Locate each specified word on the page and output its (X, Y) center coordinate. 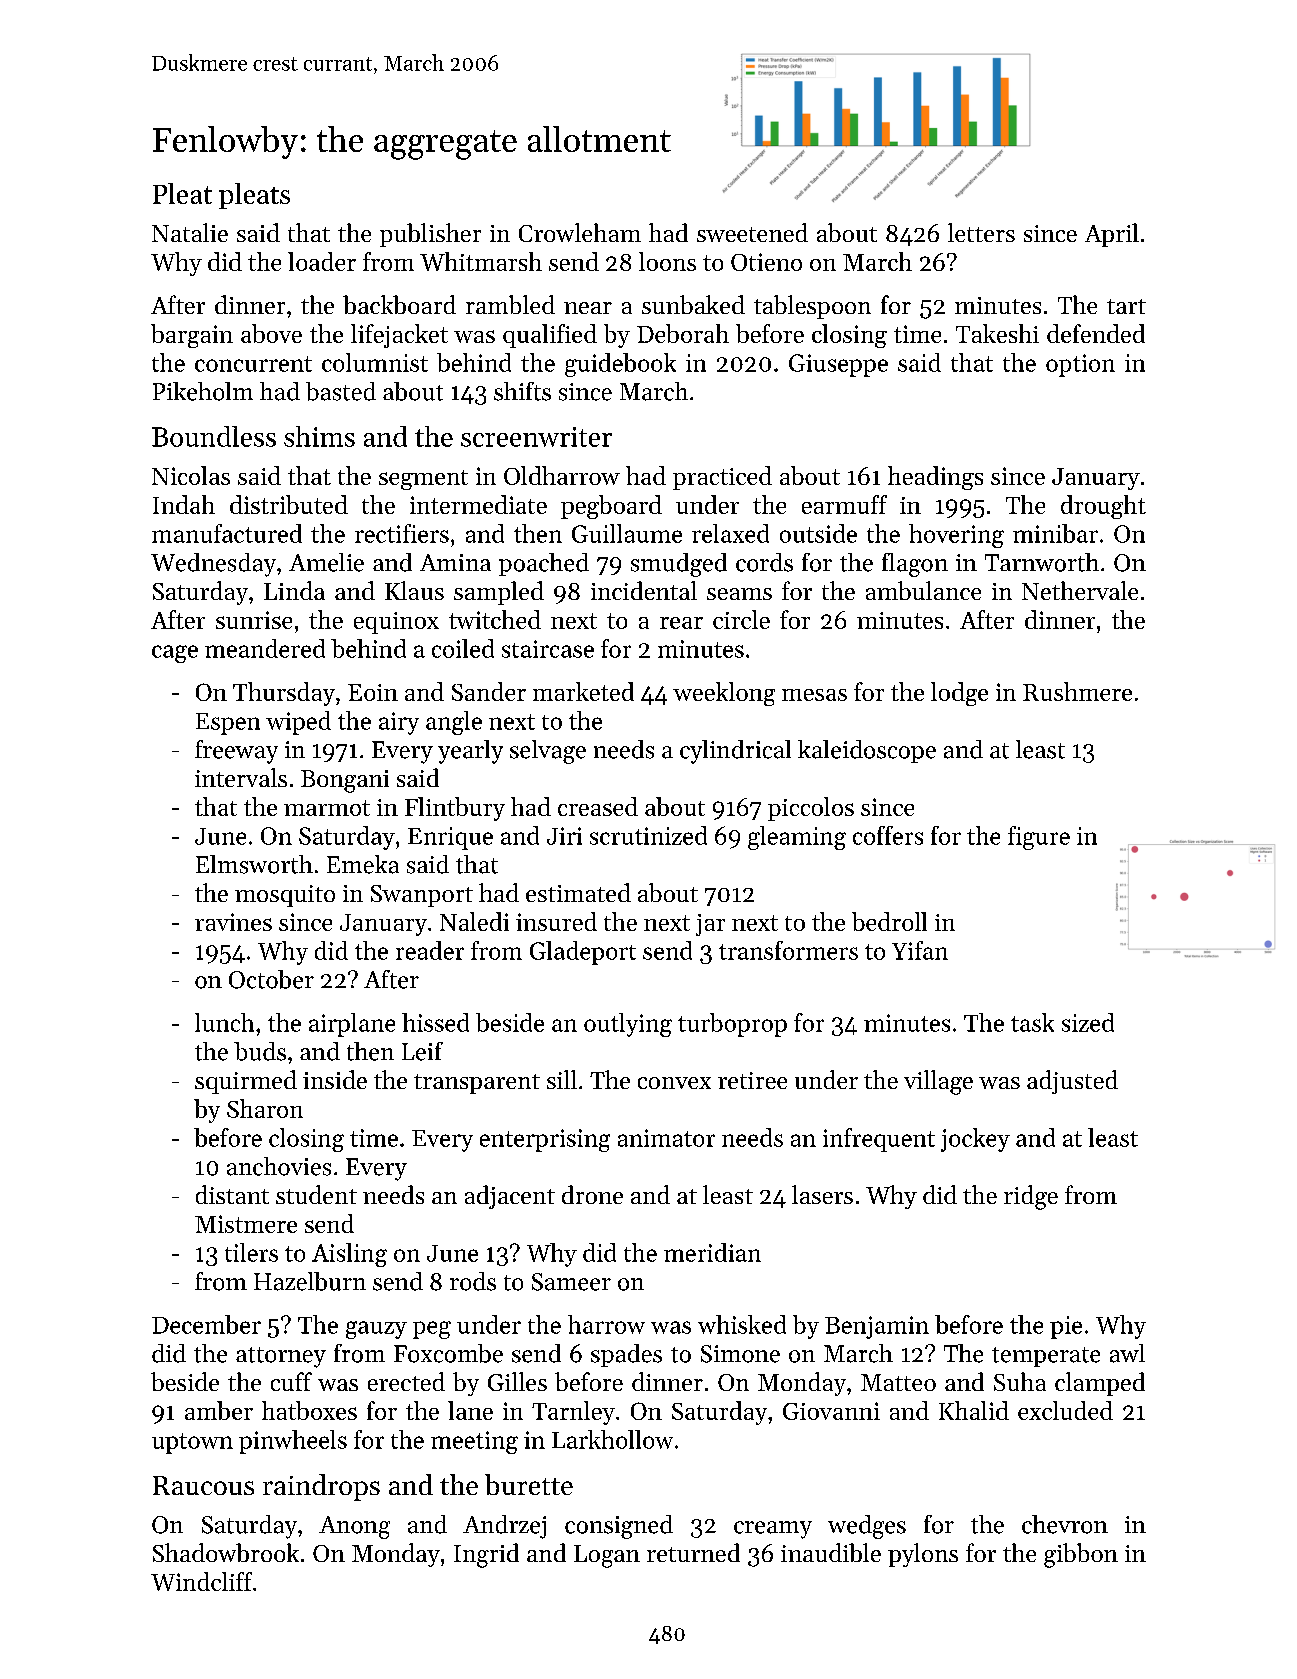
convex (674, 1083)
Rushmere (1077, 691)
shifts (522, 391)
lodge (959, 694)
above (271, 333)
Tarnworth (1042, 562)
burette (529, 1484)
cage (175, 654)
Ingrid (486, 1555)
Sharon (265, 1108)
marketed (583, 691)
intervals (241, 777)
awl (1127, 1353)
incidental (644, 590)
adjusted (1072, 1082)
